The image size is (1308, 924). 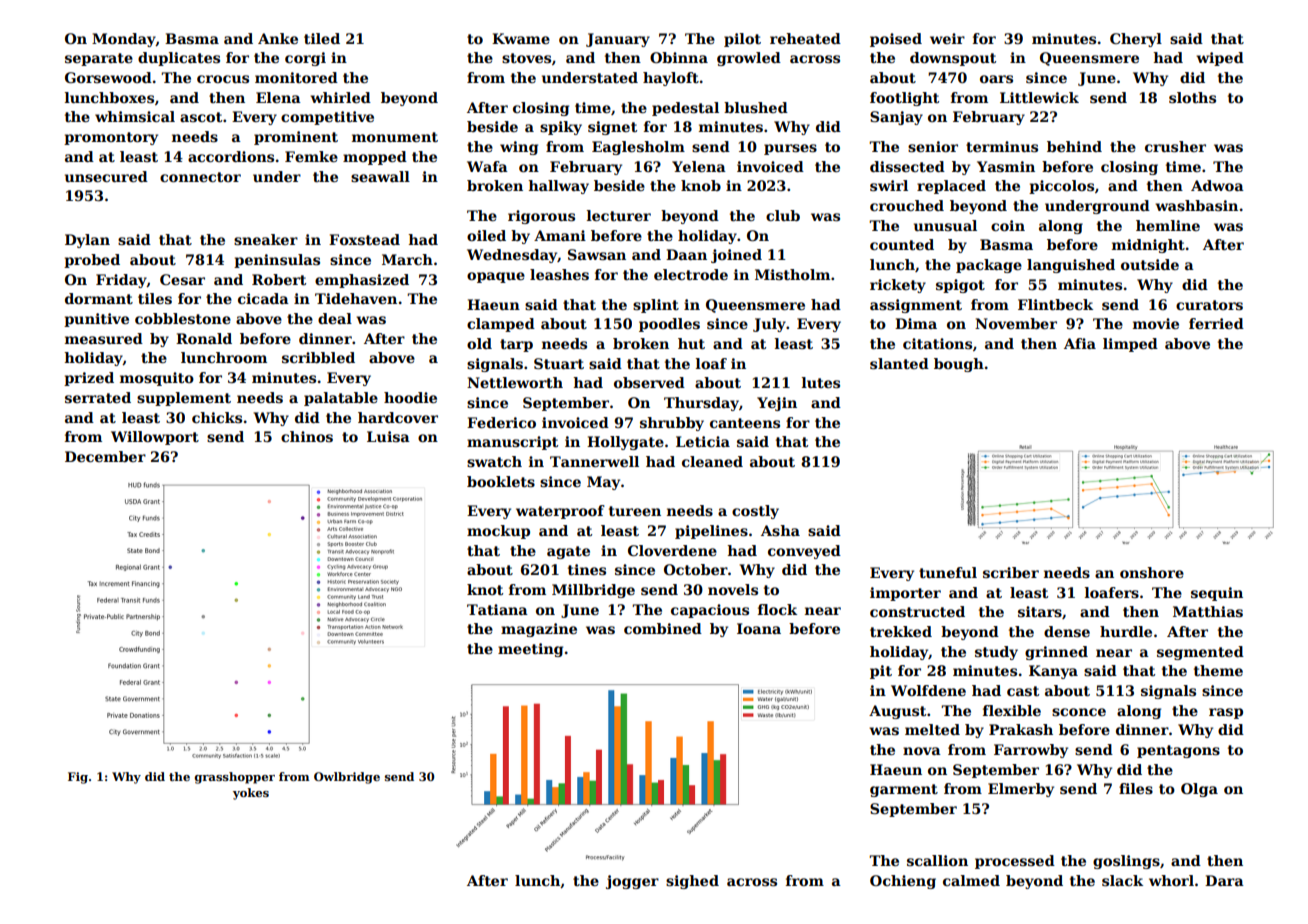 I want to click on yokes, so click(x=251, y=794).
